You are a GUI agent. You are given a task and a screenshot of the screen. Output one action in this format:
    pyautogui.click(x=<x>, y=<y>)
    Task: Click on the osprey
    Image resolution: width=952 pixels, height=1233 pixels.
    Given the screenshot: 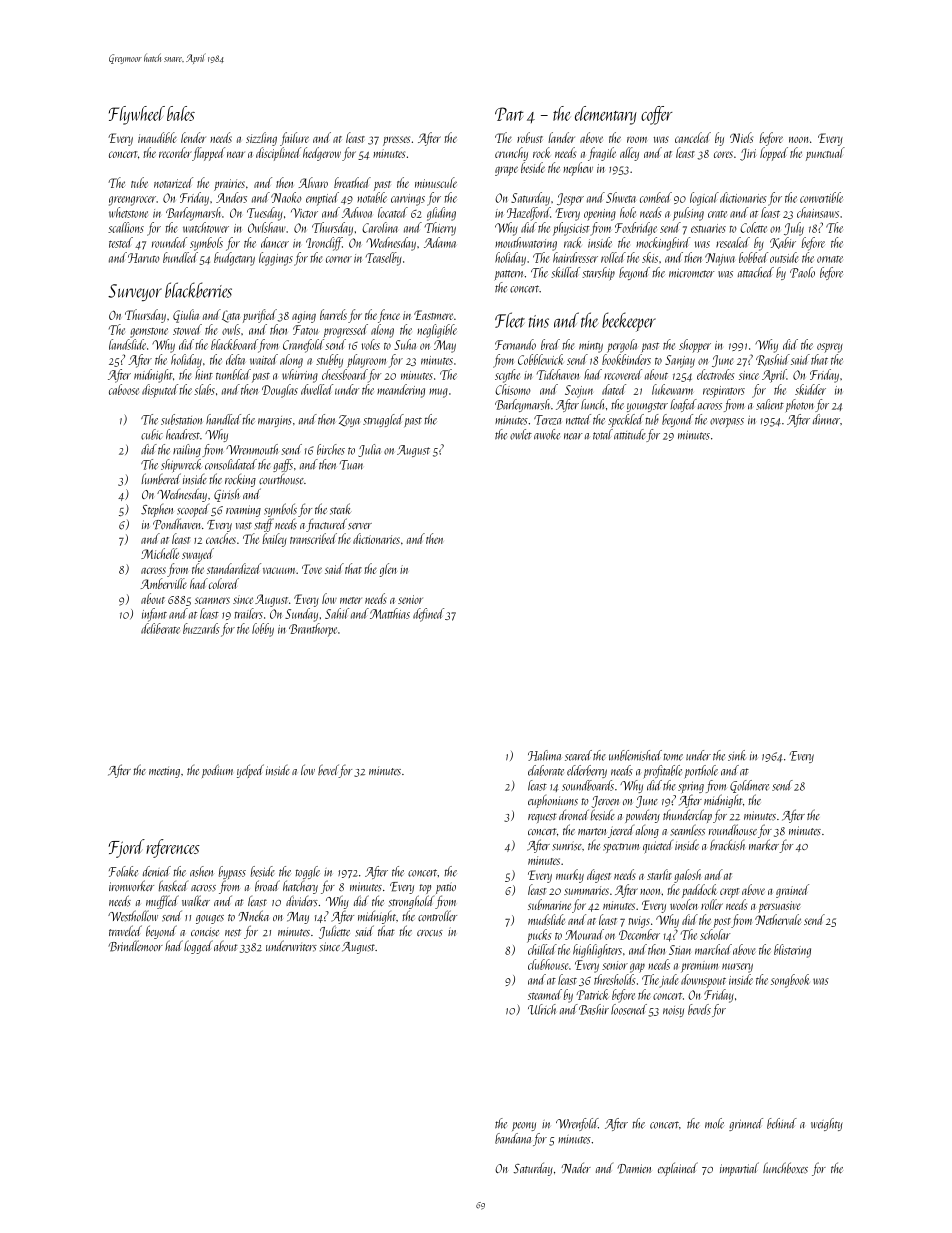 What is the action you would take?
    pyautogui.click(x=830, y=348)
